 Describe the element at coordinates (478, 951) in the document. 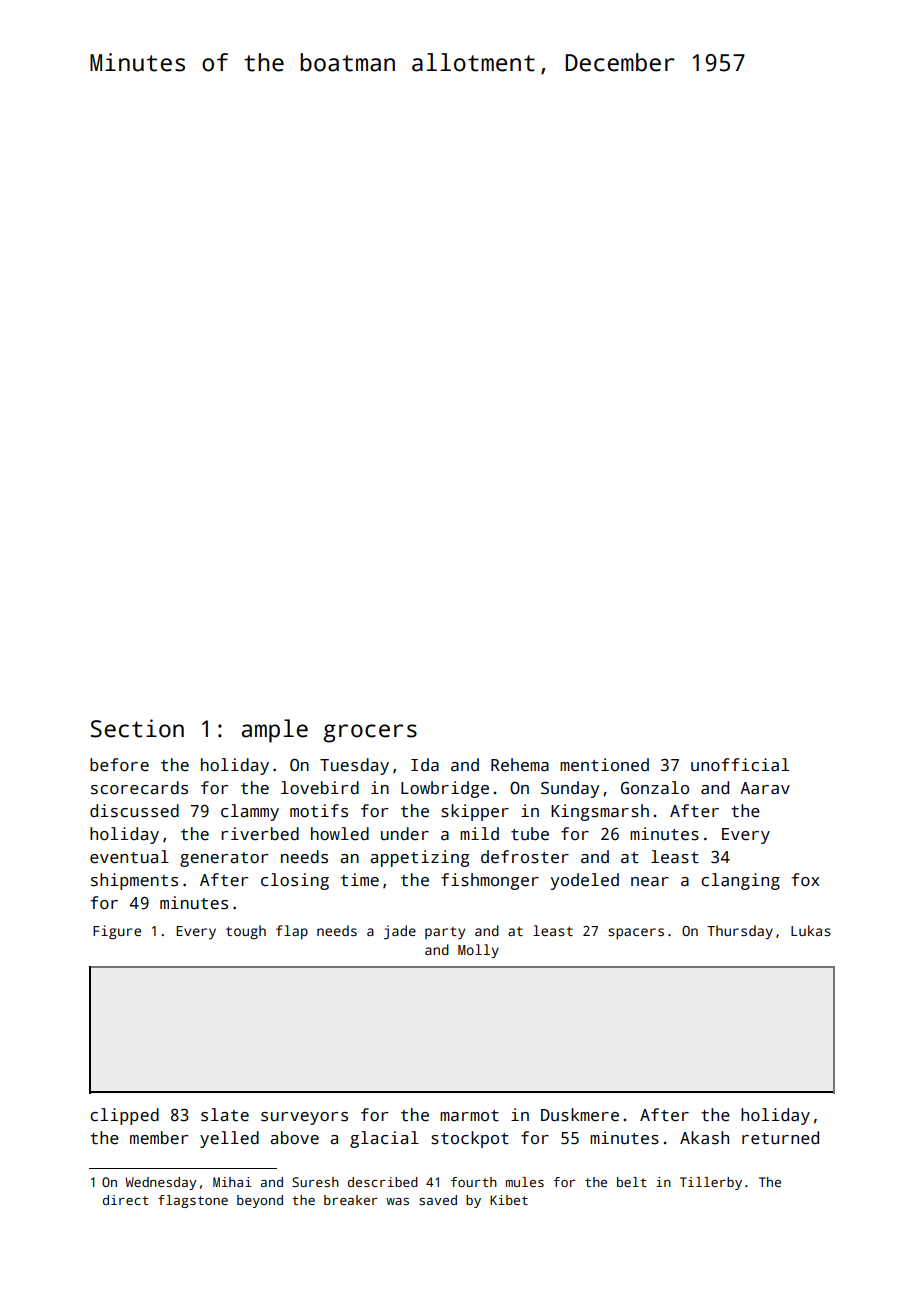

I see `Molly` at that location.
